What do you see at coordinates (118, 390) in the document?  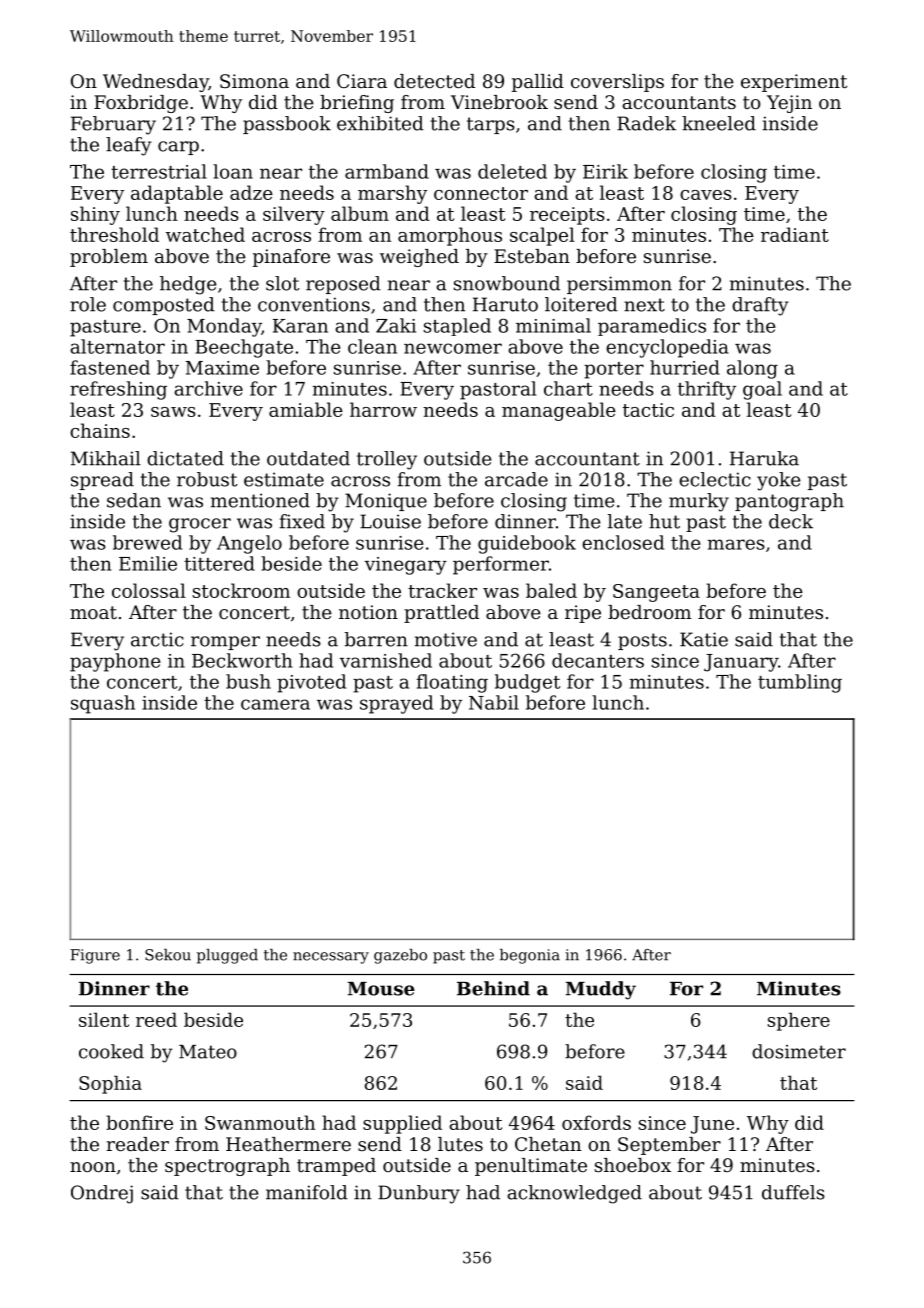 I see `refreshing` at bounding box center [118, 390].
